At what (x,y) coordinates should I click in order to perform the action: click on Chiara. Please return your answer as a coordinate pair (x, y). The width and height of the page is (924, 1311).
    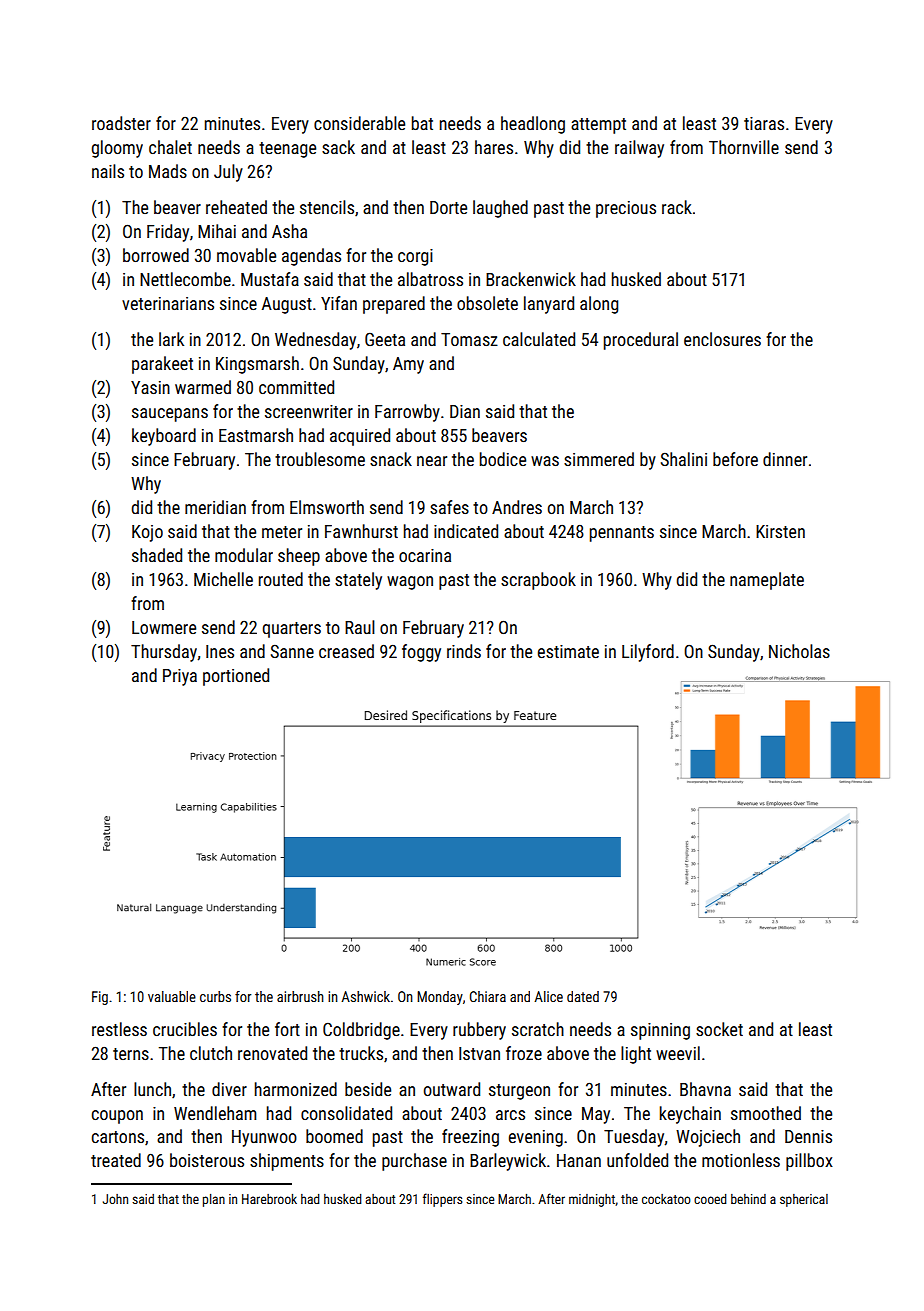
    Looking at the image, I should click on (488, 996).
